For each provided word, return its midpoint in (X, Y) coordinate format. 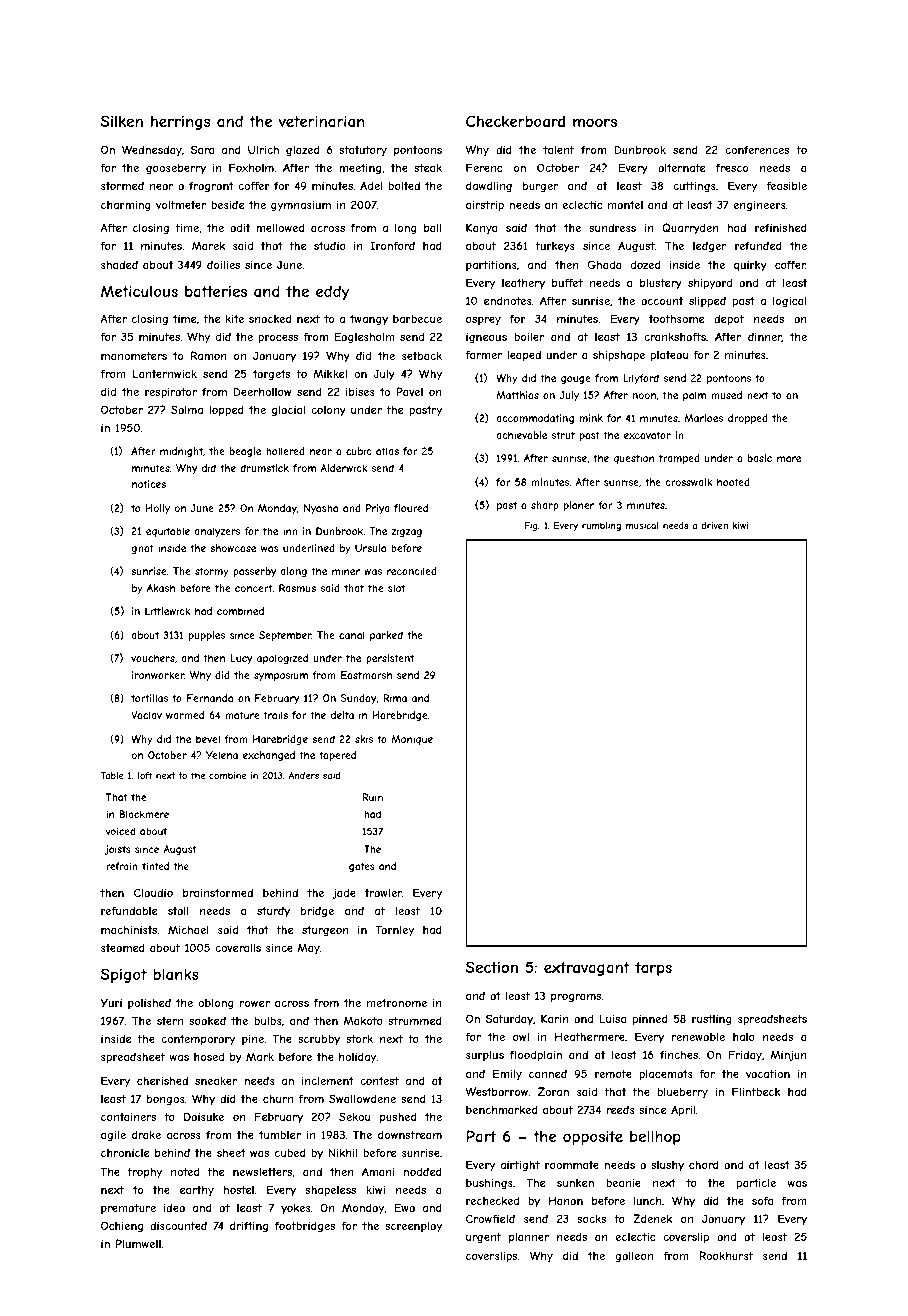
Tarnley (395, 930)
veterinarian (321, 121)
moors (595, 122)
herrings (180, 123)
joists (117, 850)
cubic (359, 451)
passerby (254, 572)
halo (744, 1037)
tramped (679, 459)
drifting (249, 1226)
